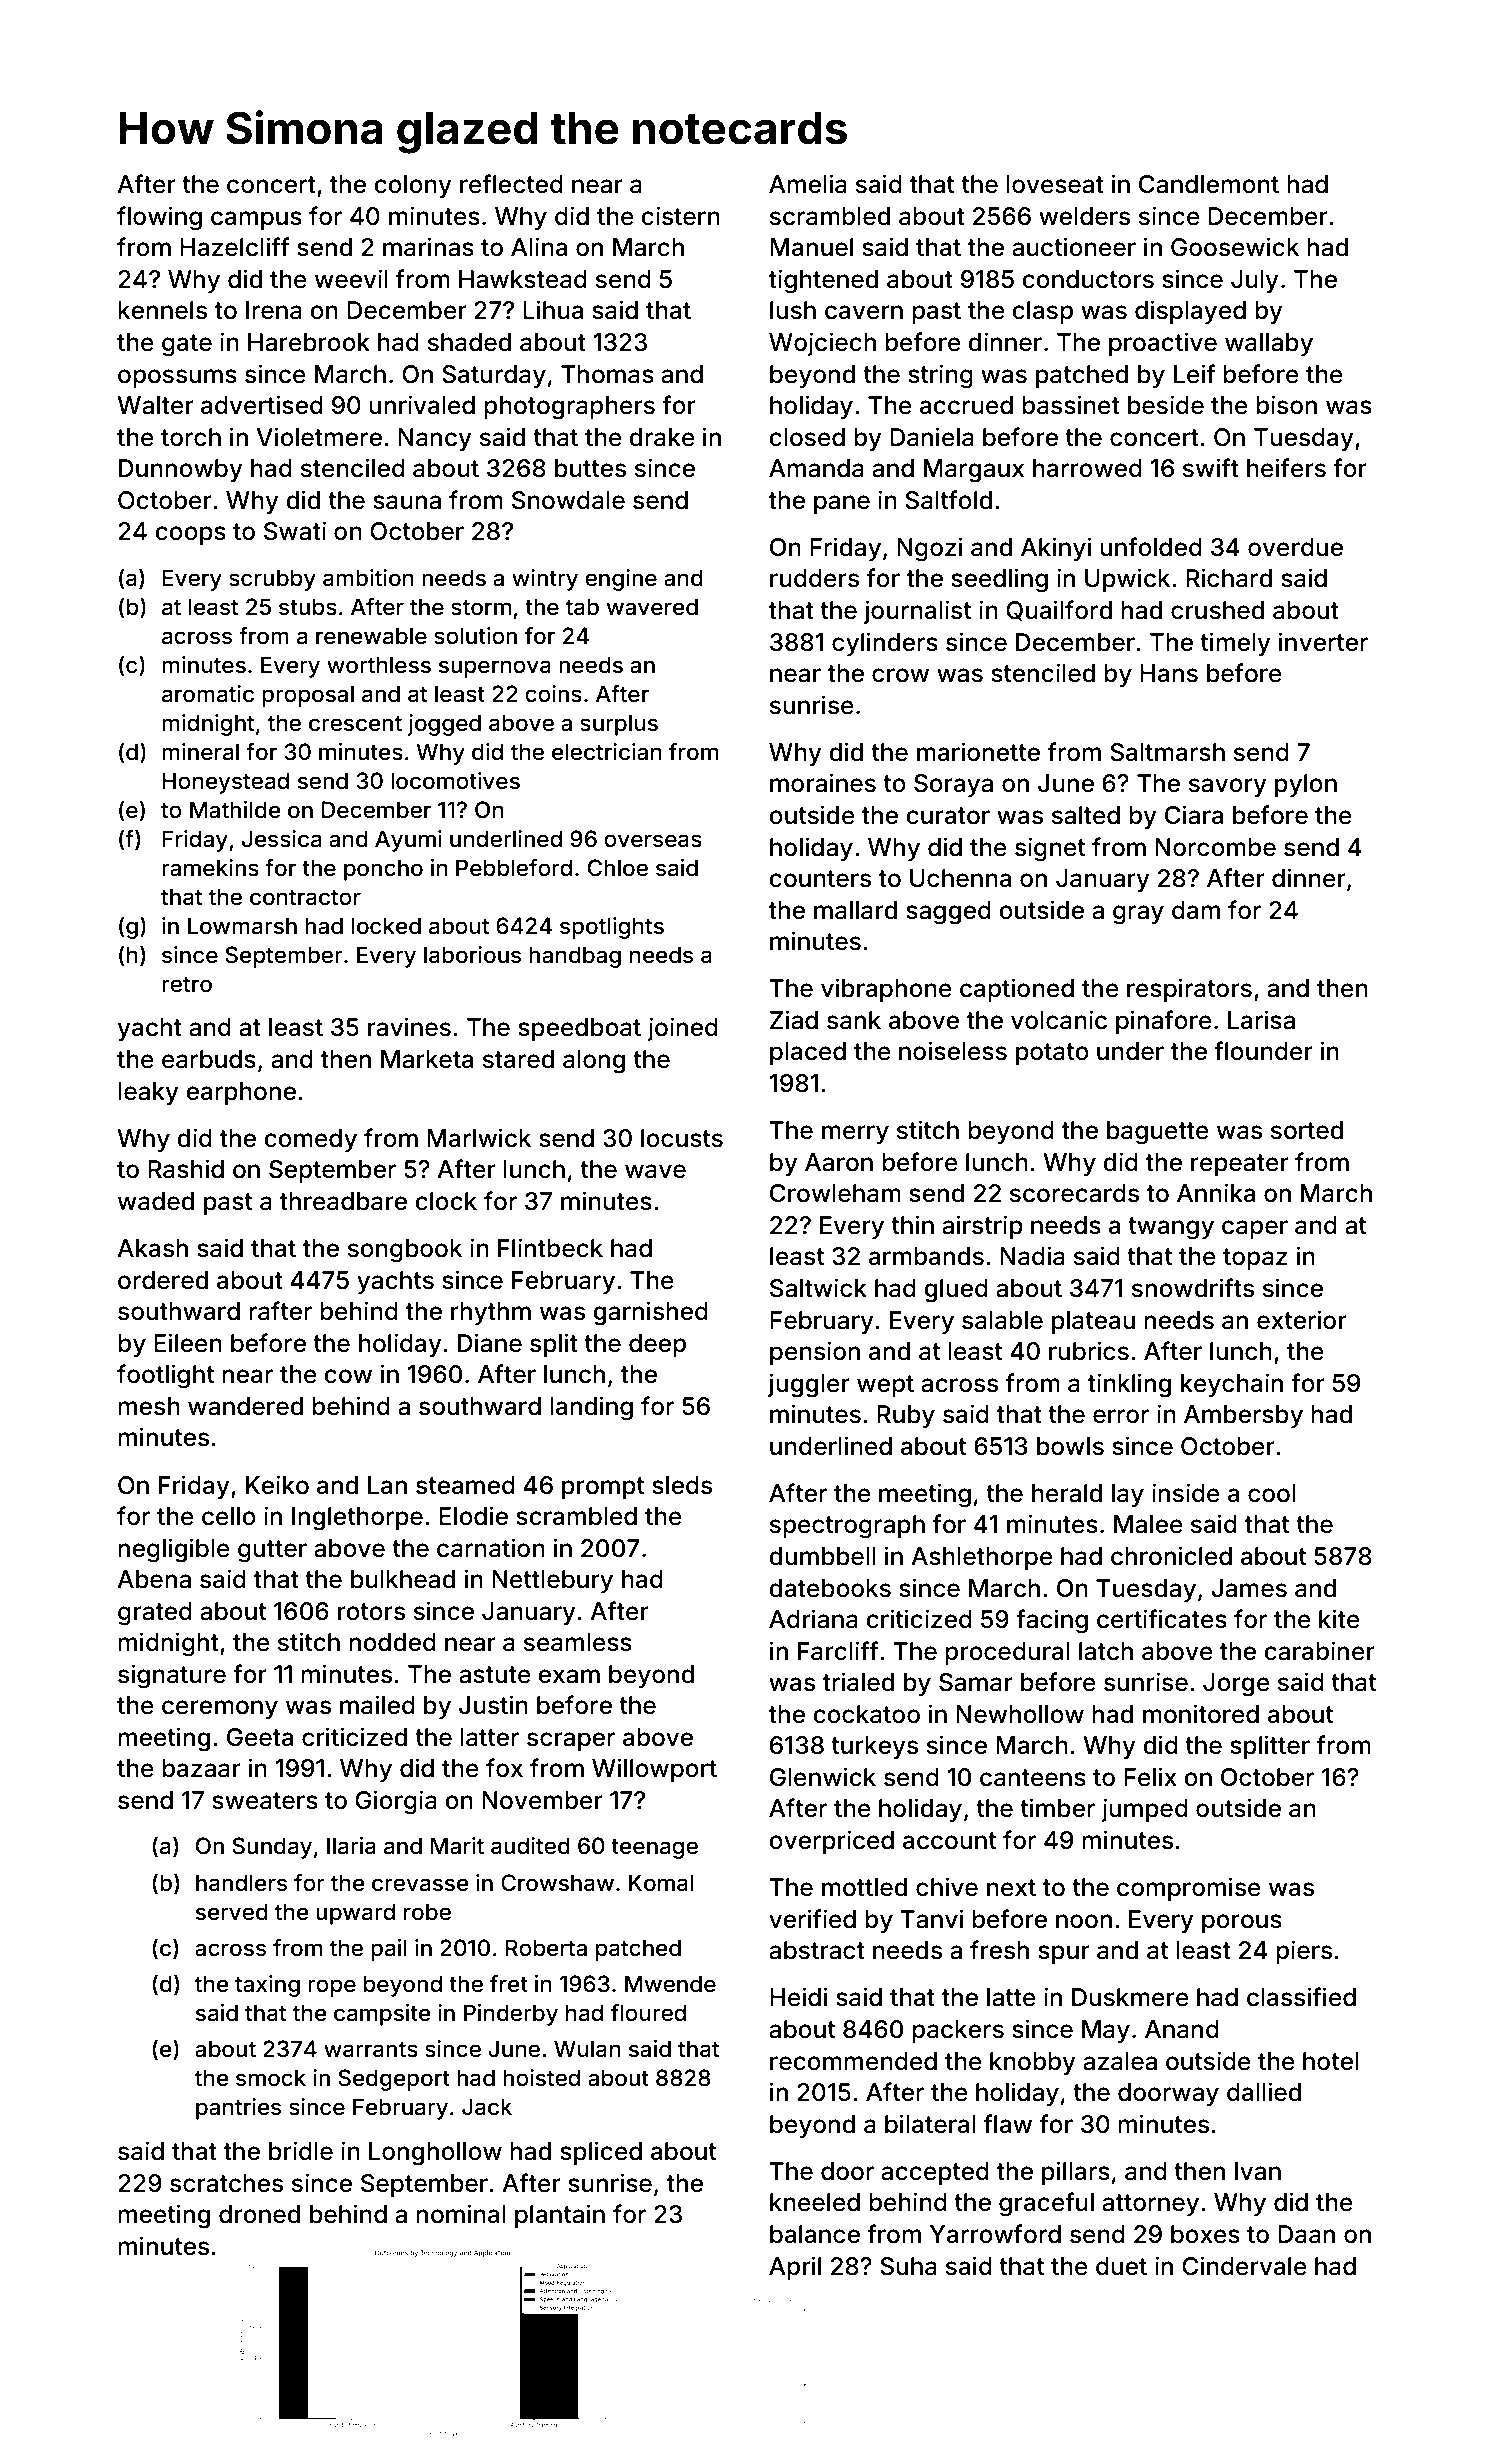 The height and width of the page is (2464, 1496). I want to click on noon, so click(1084, 1921).
